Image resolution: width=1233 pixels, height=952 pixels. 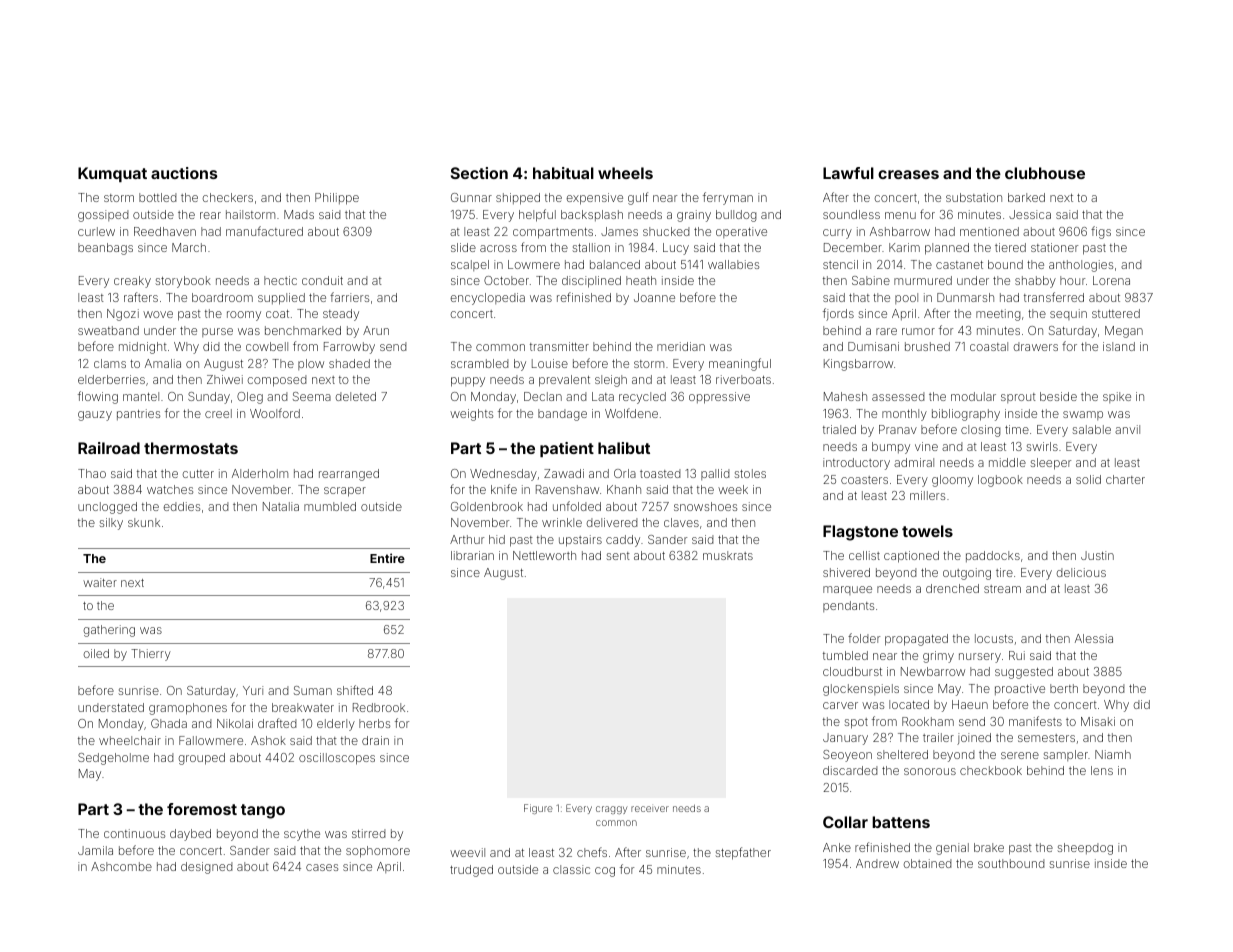 I want to click on suggested, so click(x=1024, y=673).
